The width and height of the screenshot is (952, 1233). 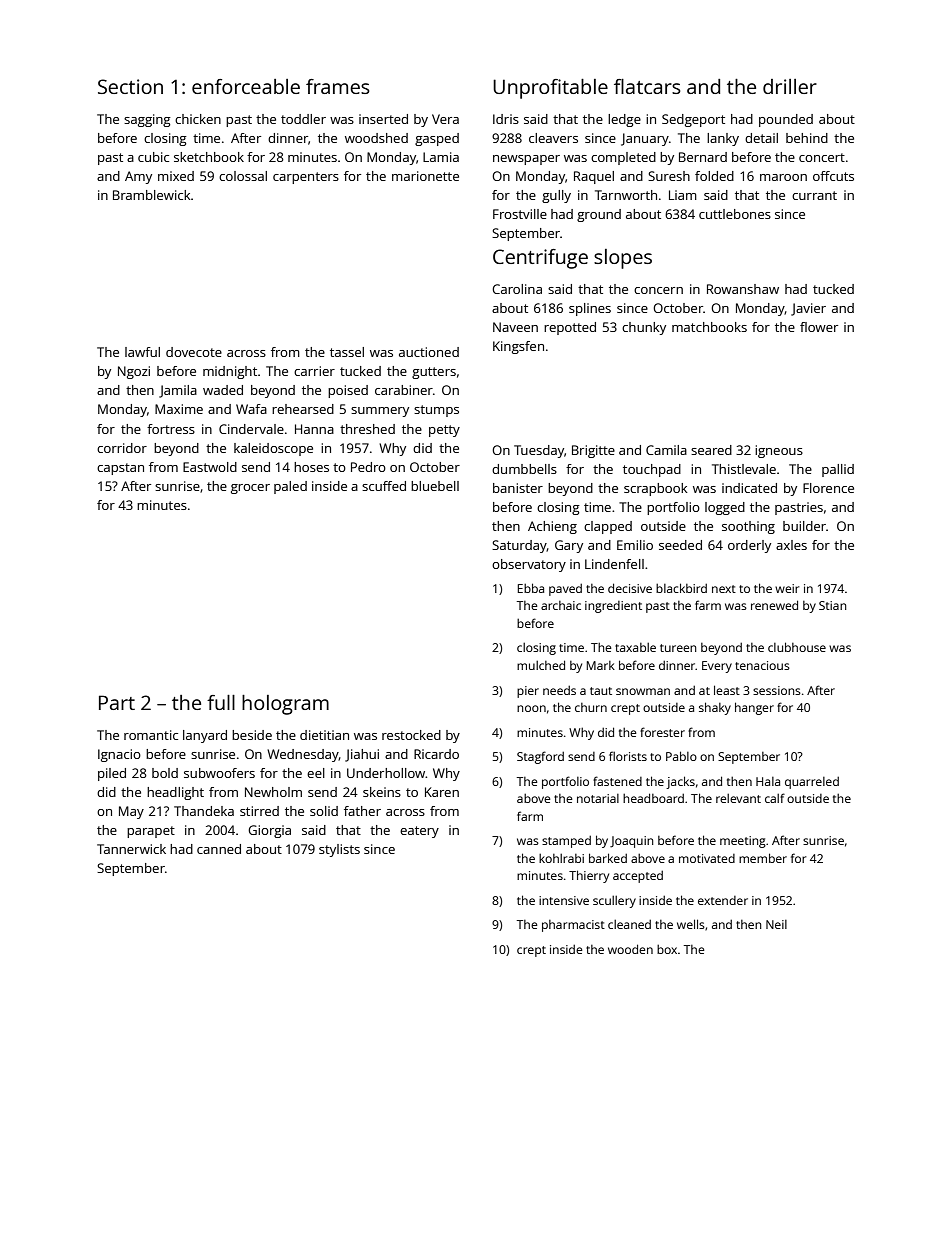 I want to click on Tannerwick, so click(x=131, y=849).
